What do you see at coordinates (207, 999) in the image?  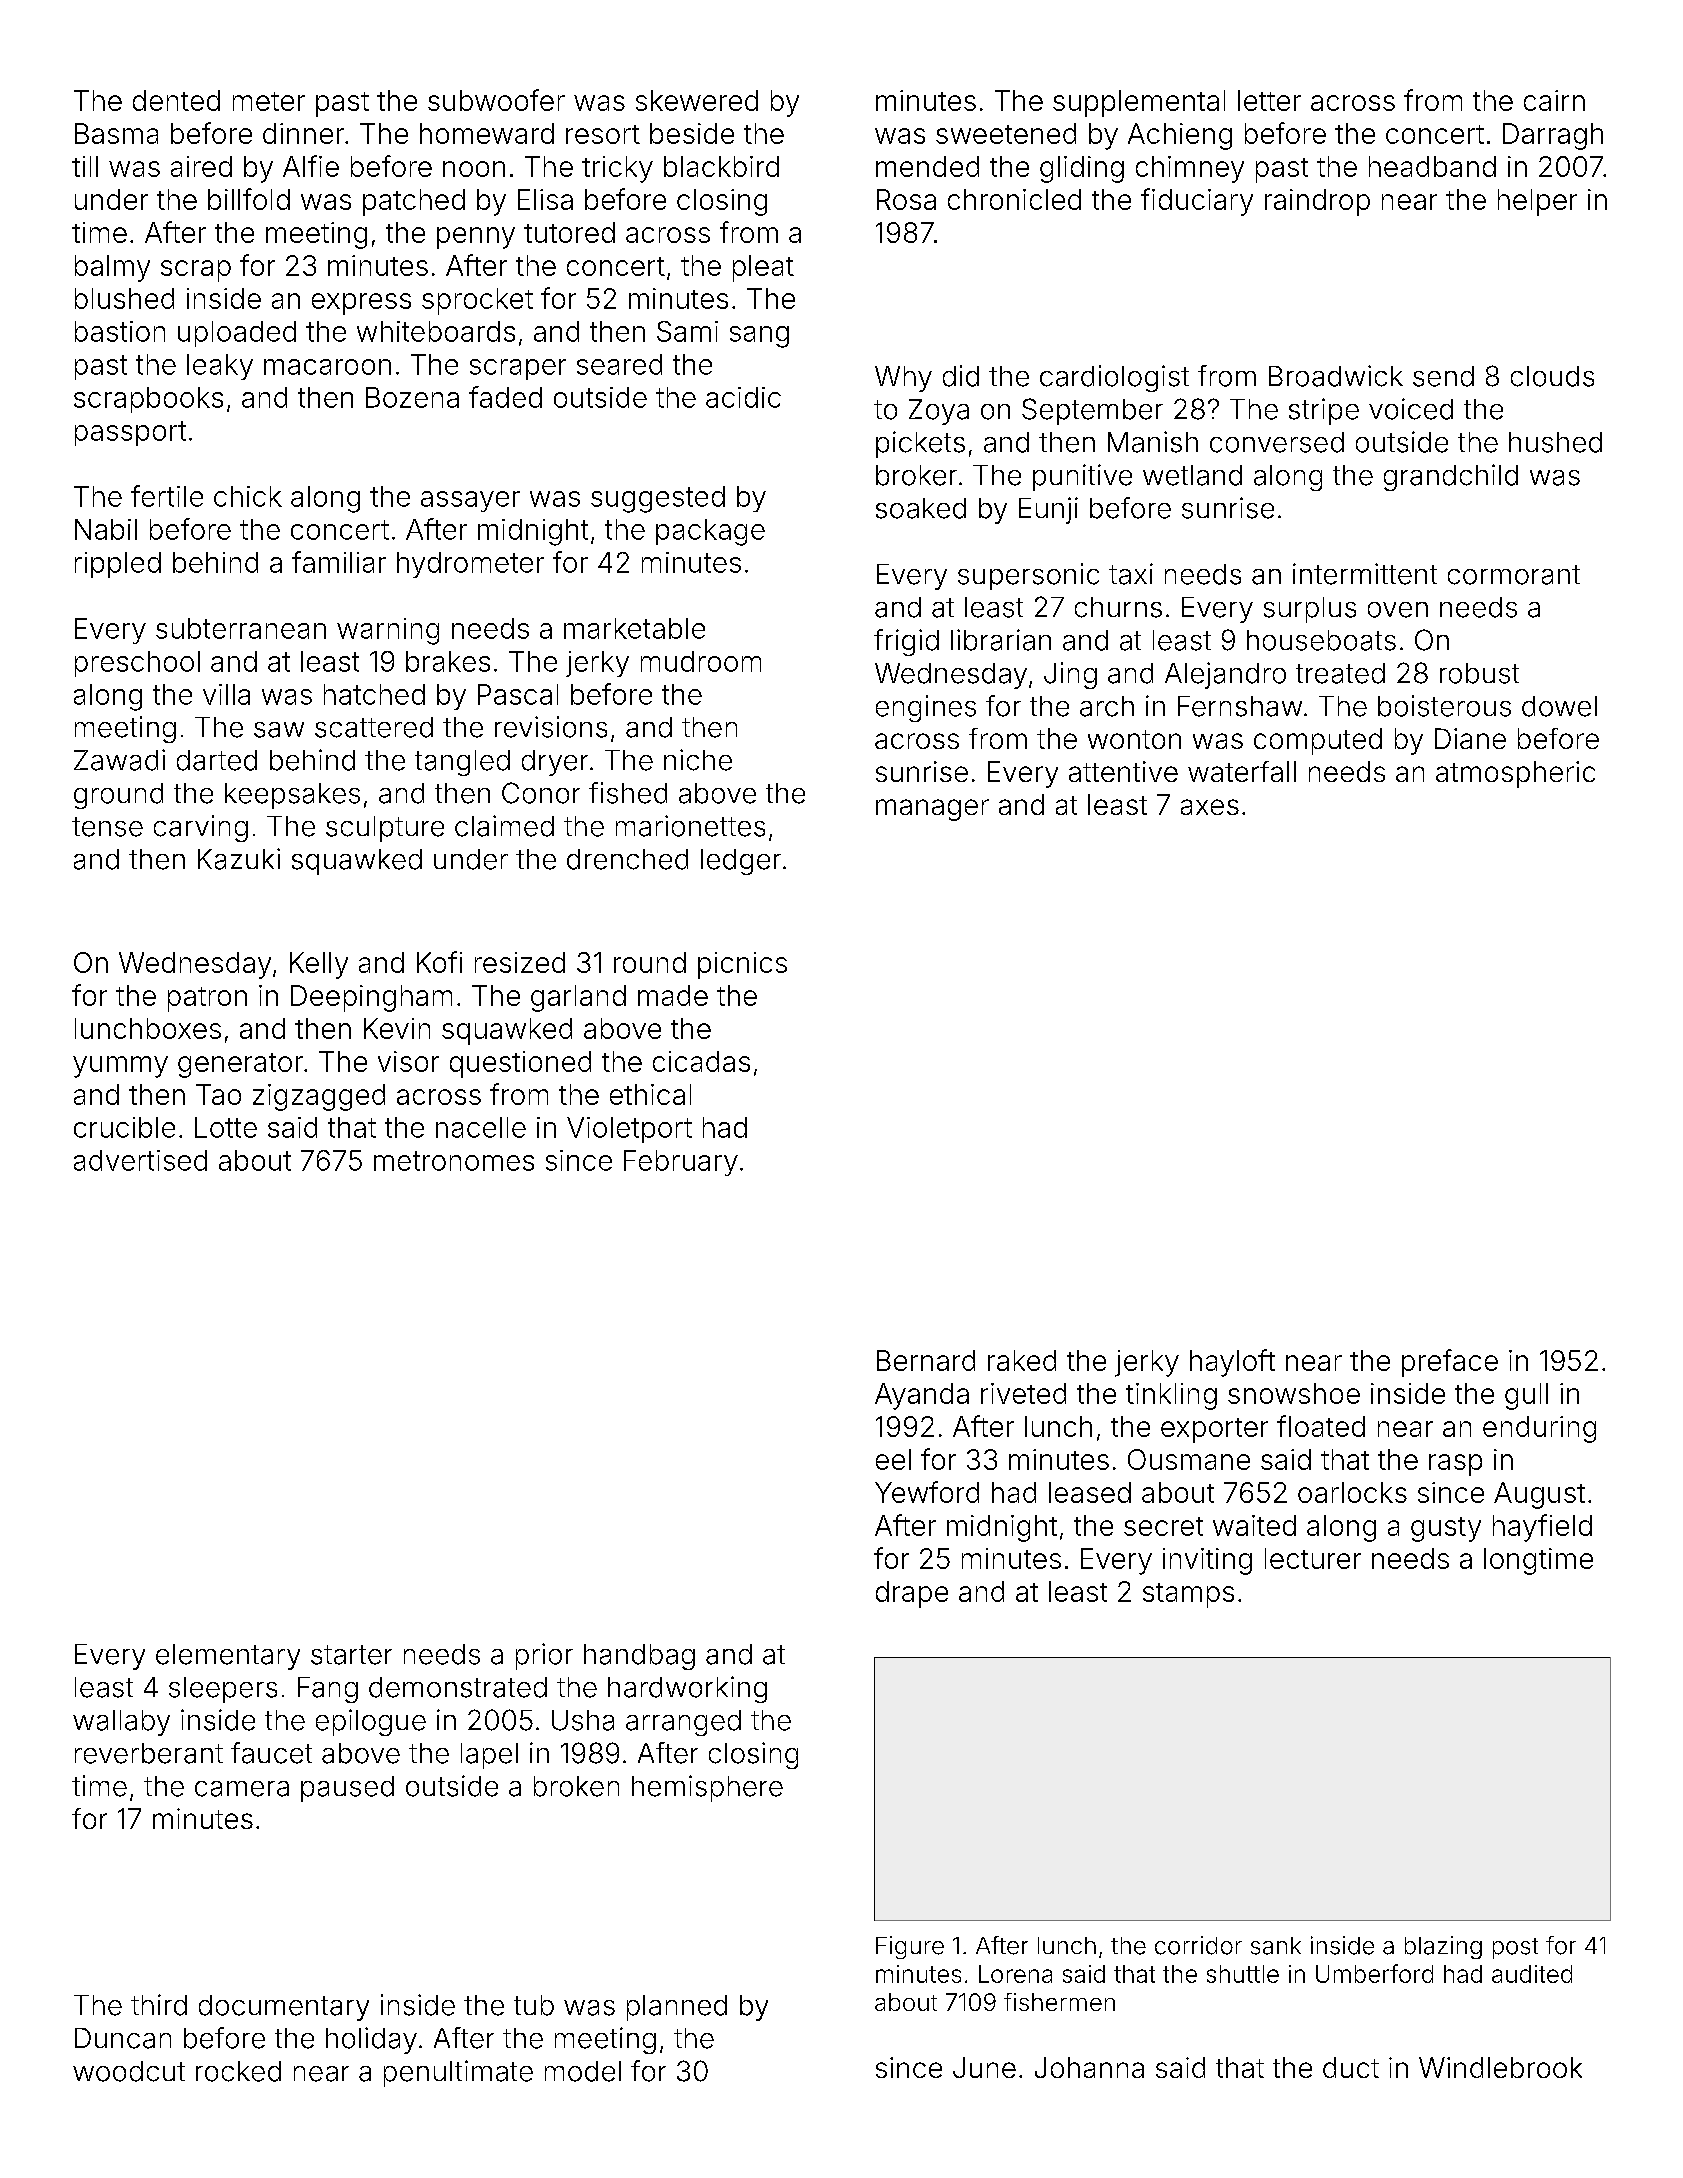 I see `patron` at bounding box center [207, 999].
